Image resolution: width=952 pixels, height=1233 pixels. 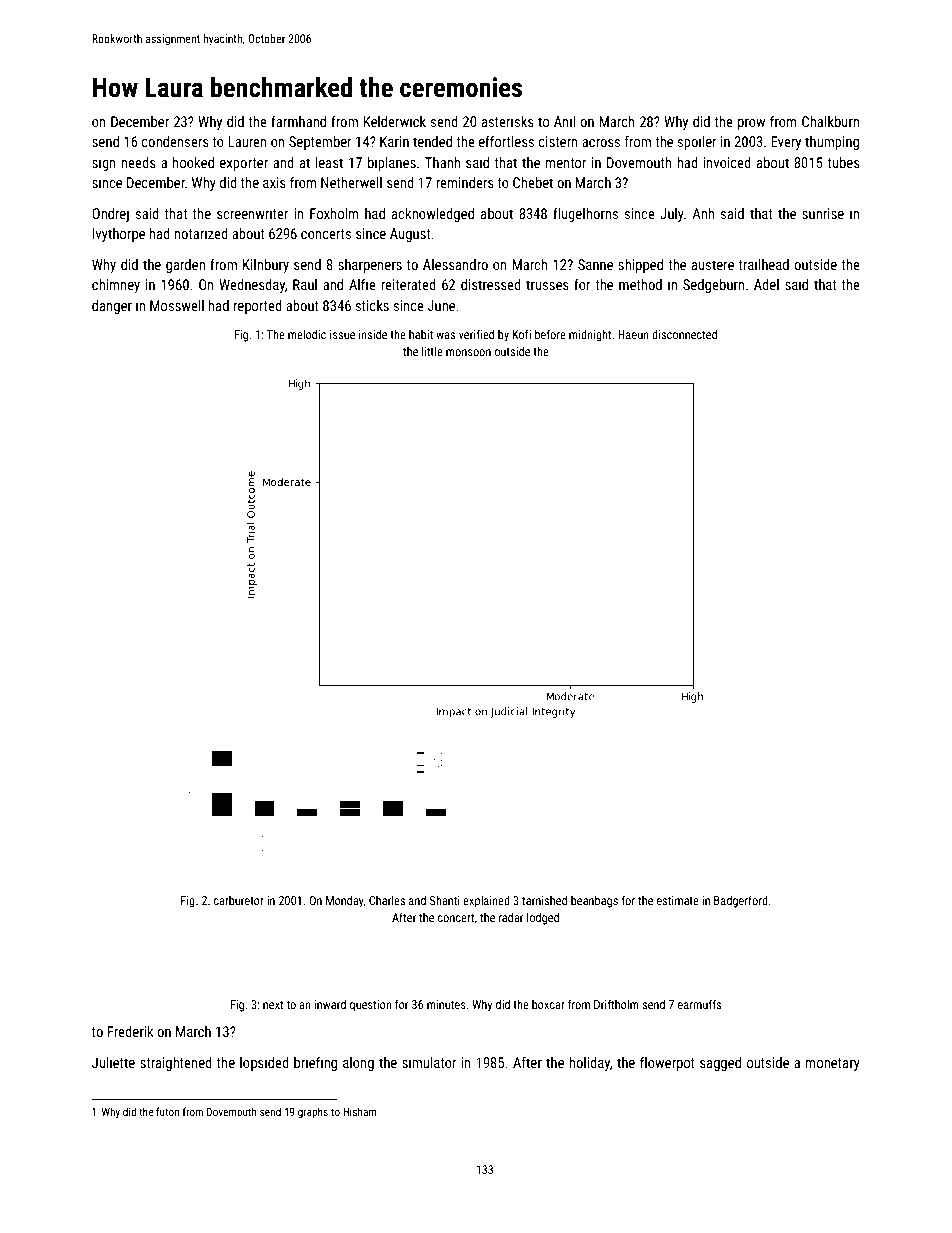 I want to click on monsoon, so click(x=468, y=352).
